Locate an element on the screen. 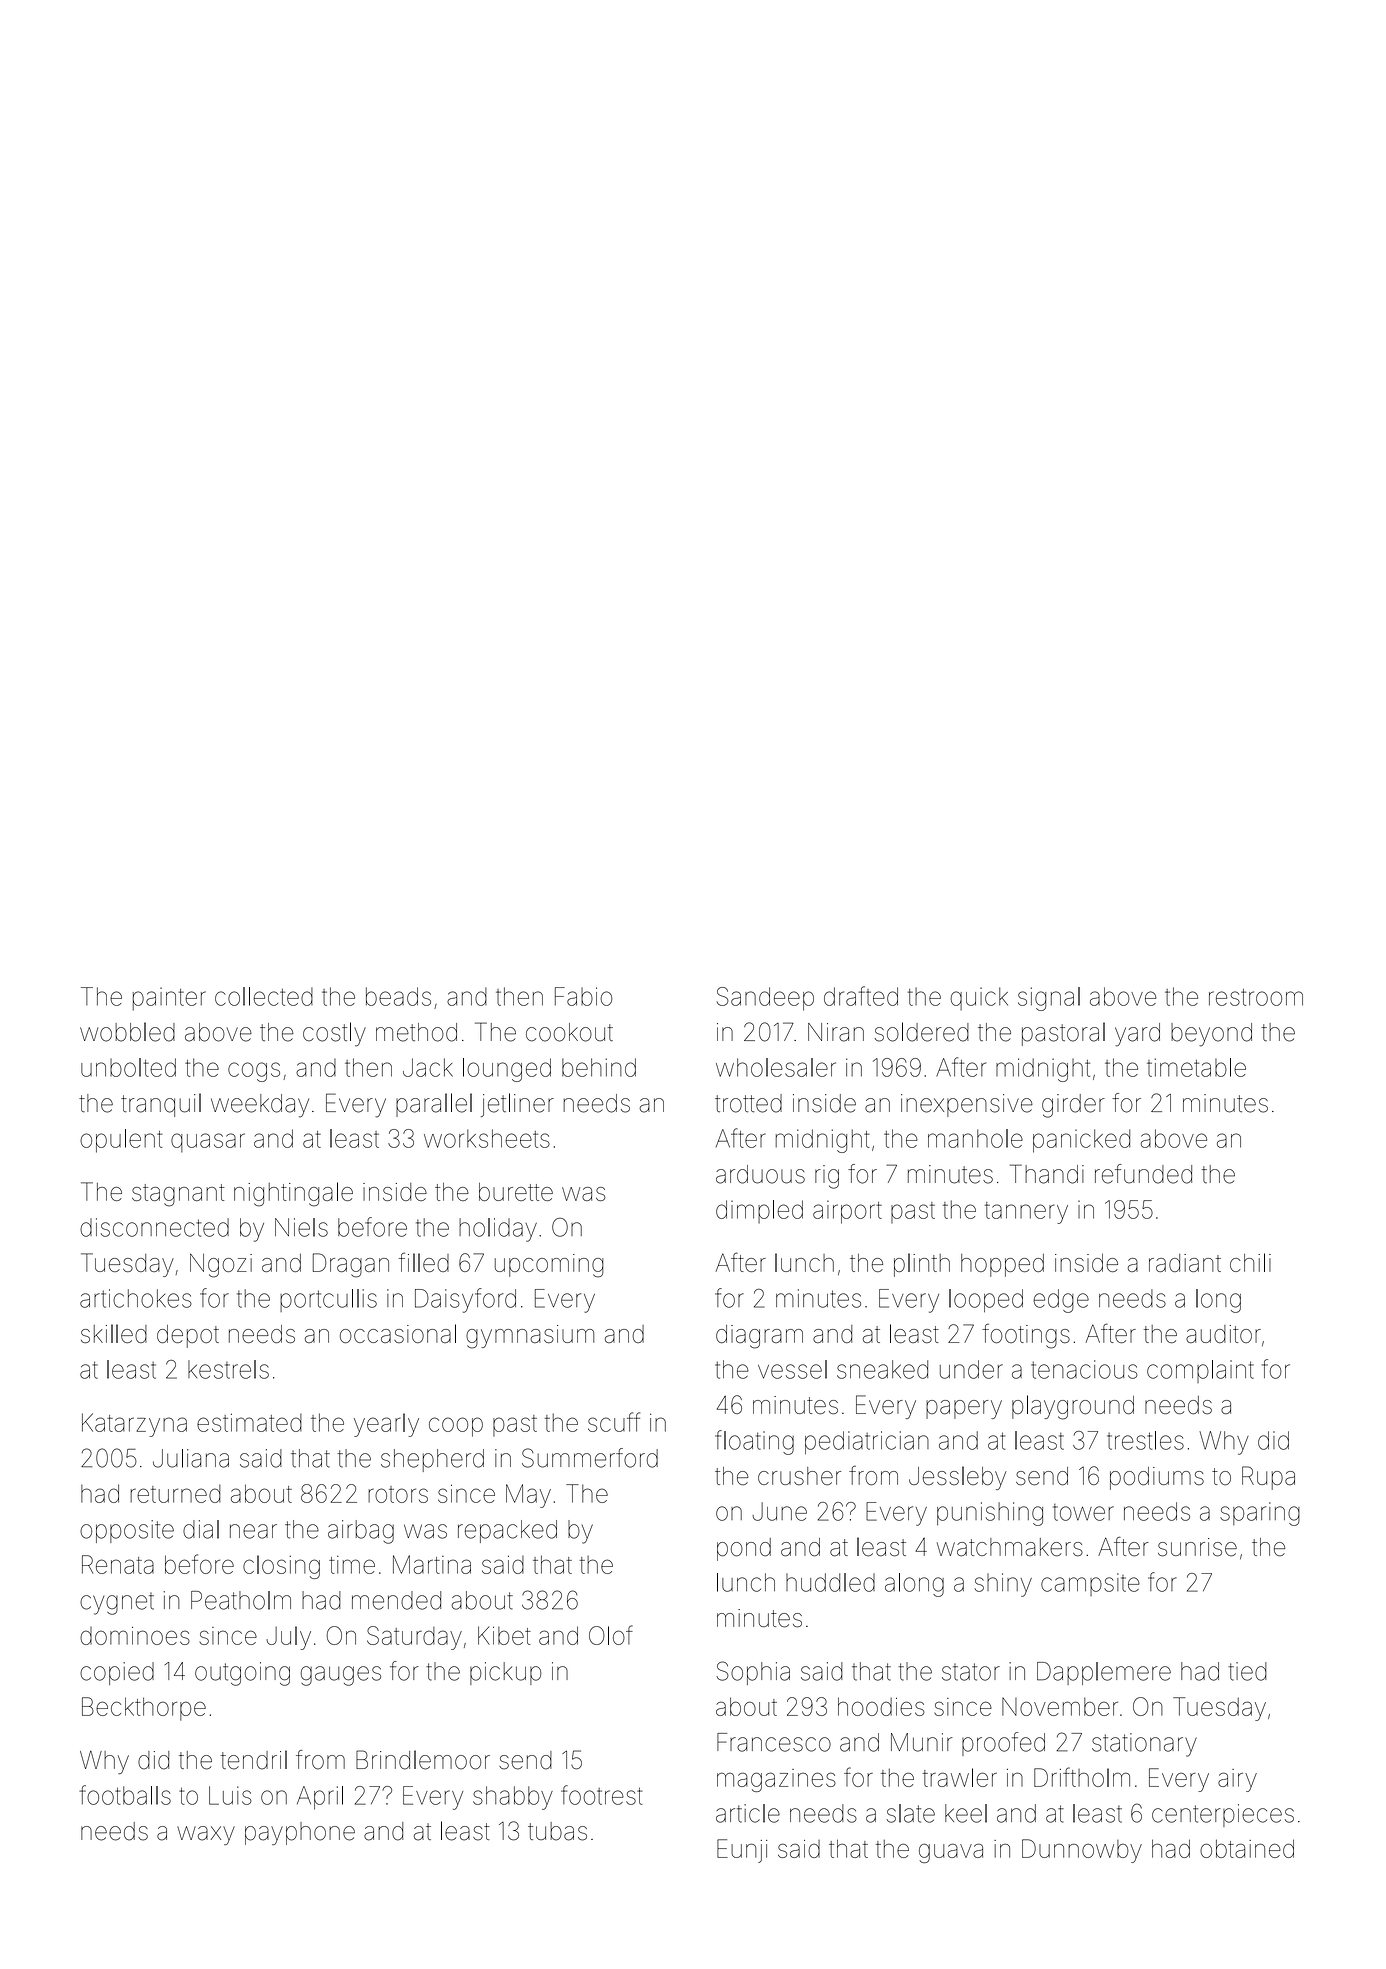 This screenshot has height=1969, width=1386. trestles is located at coordinates (1145, 1440).
